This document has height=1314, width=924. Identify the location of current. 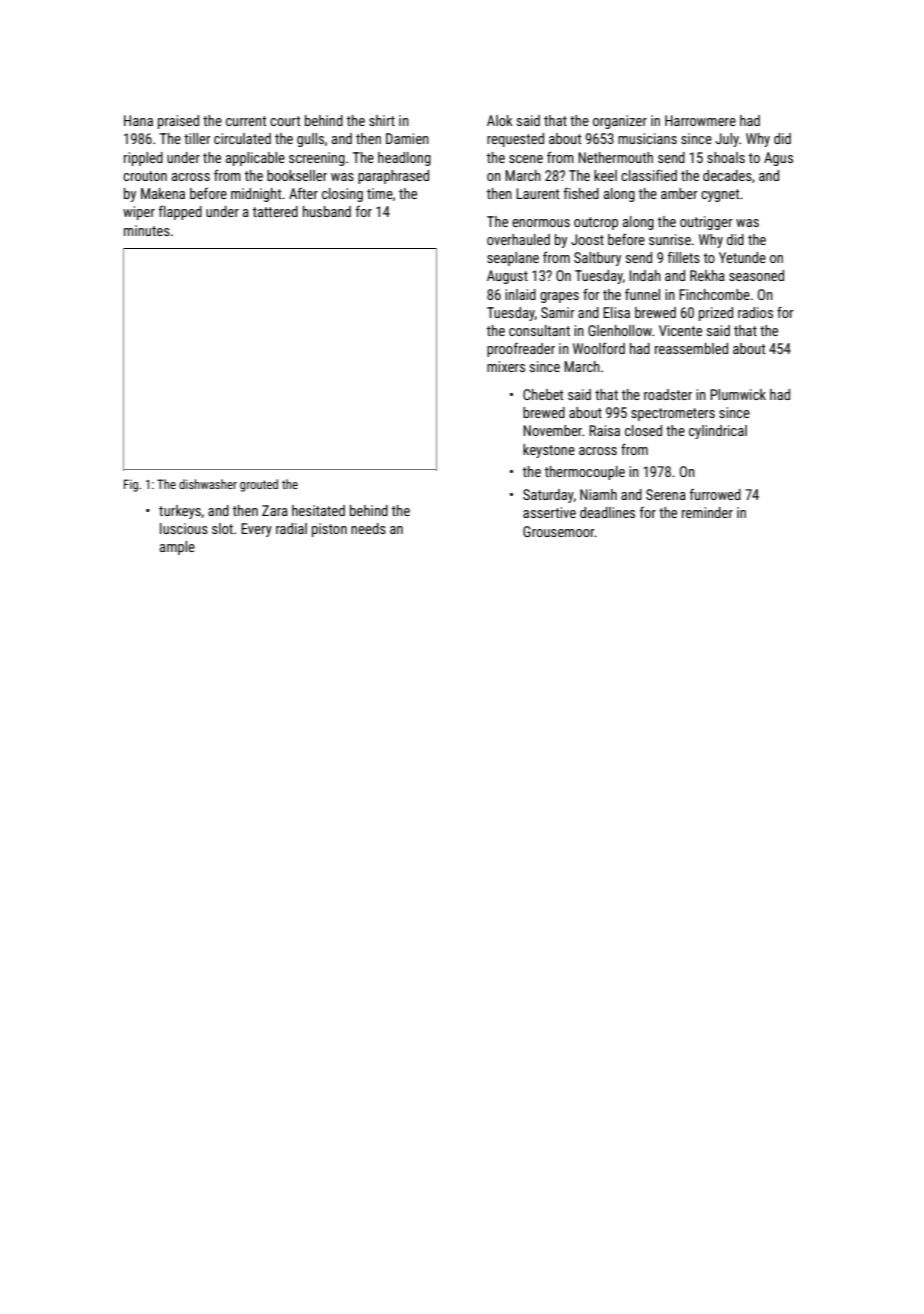
(246, 121).
